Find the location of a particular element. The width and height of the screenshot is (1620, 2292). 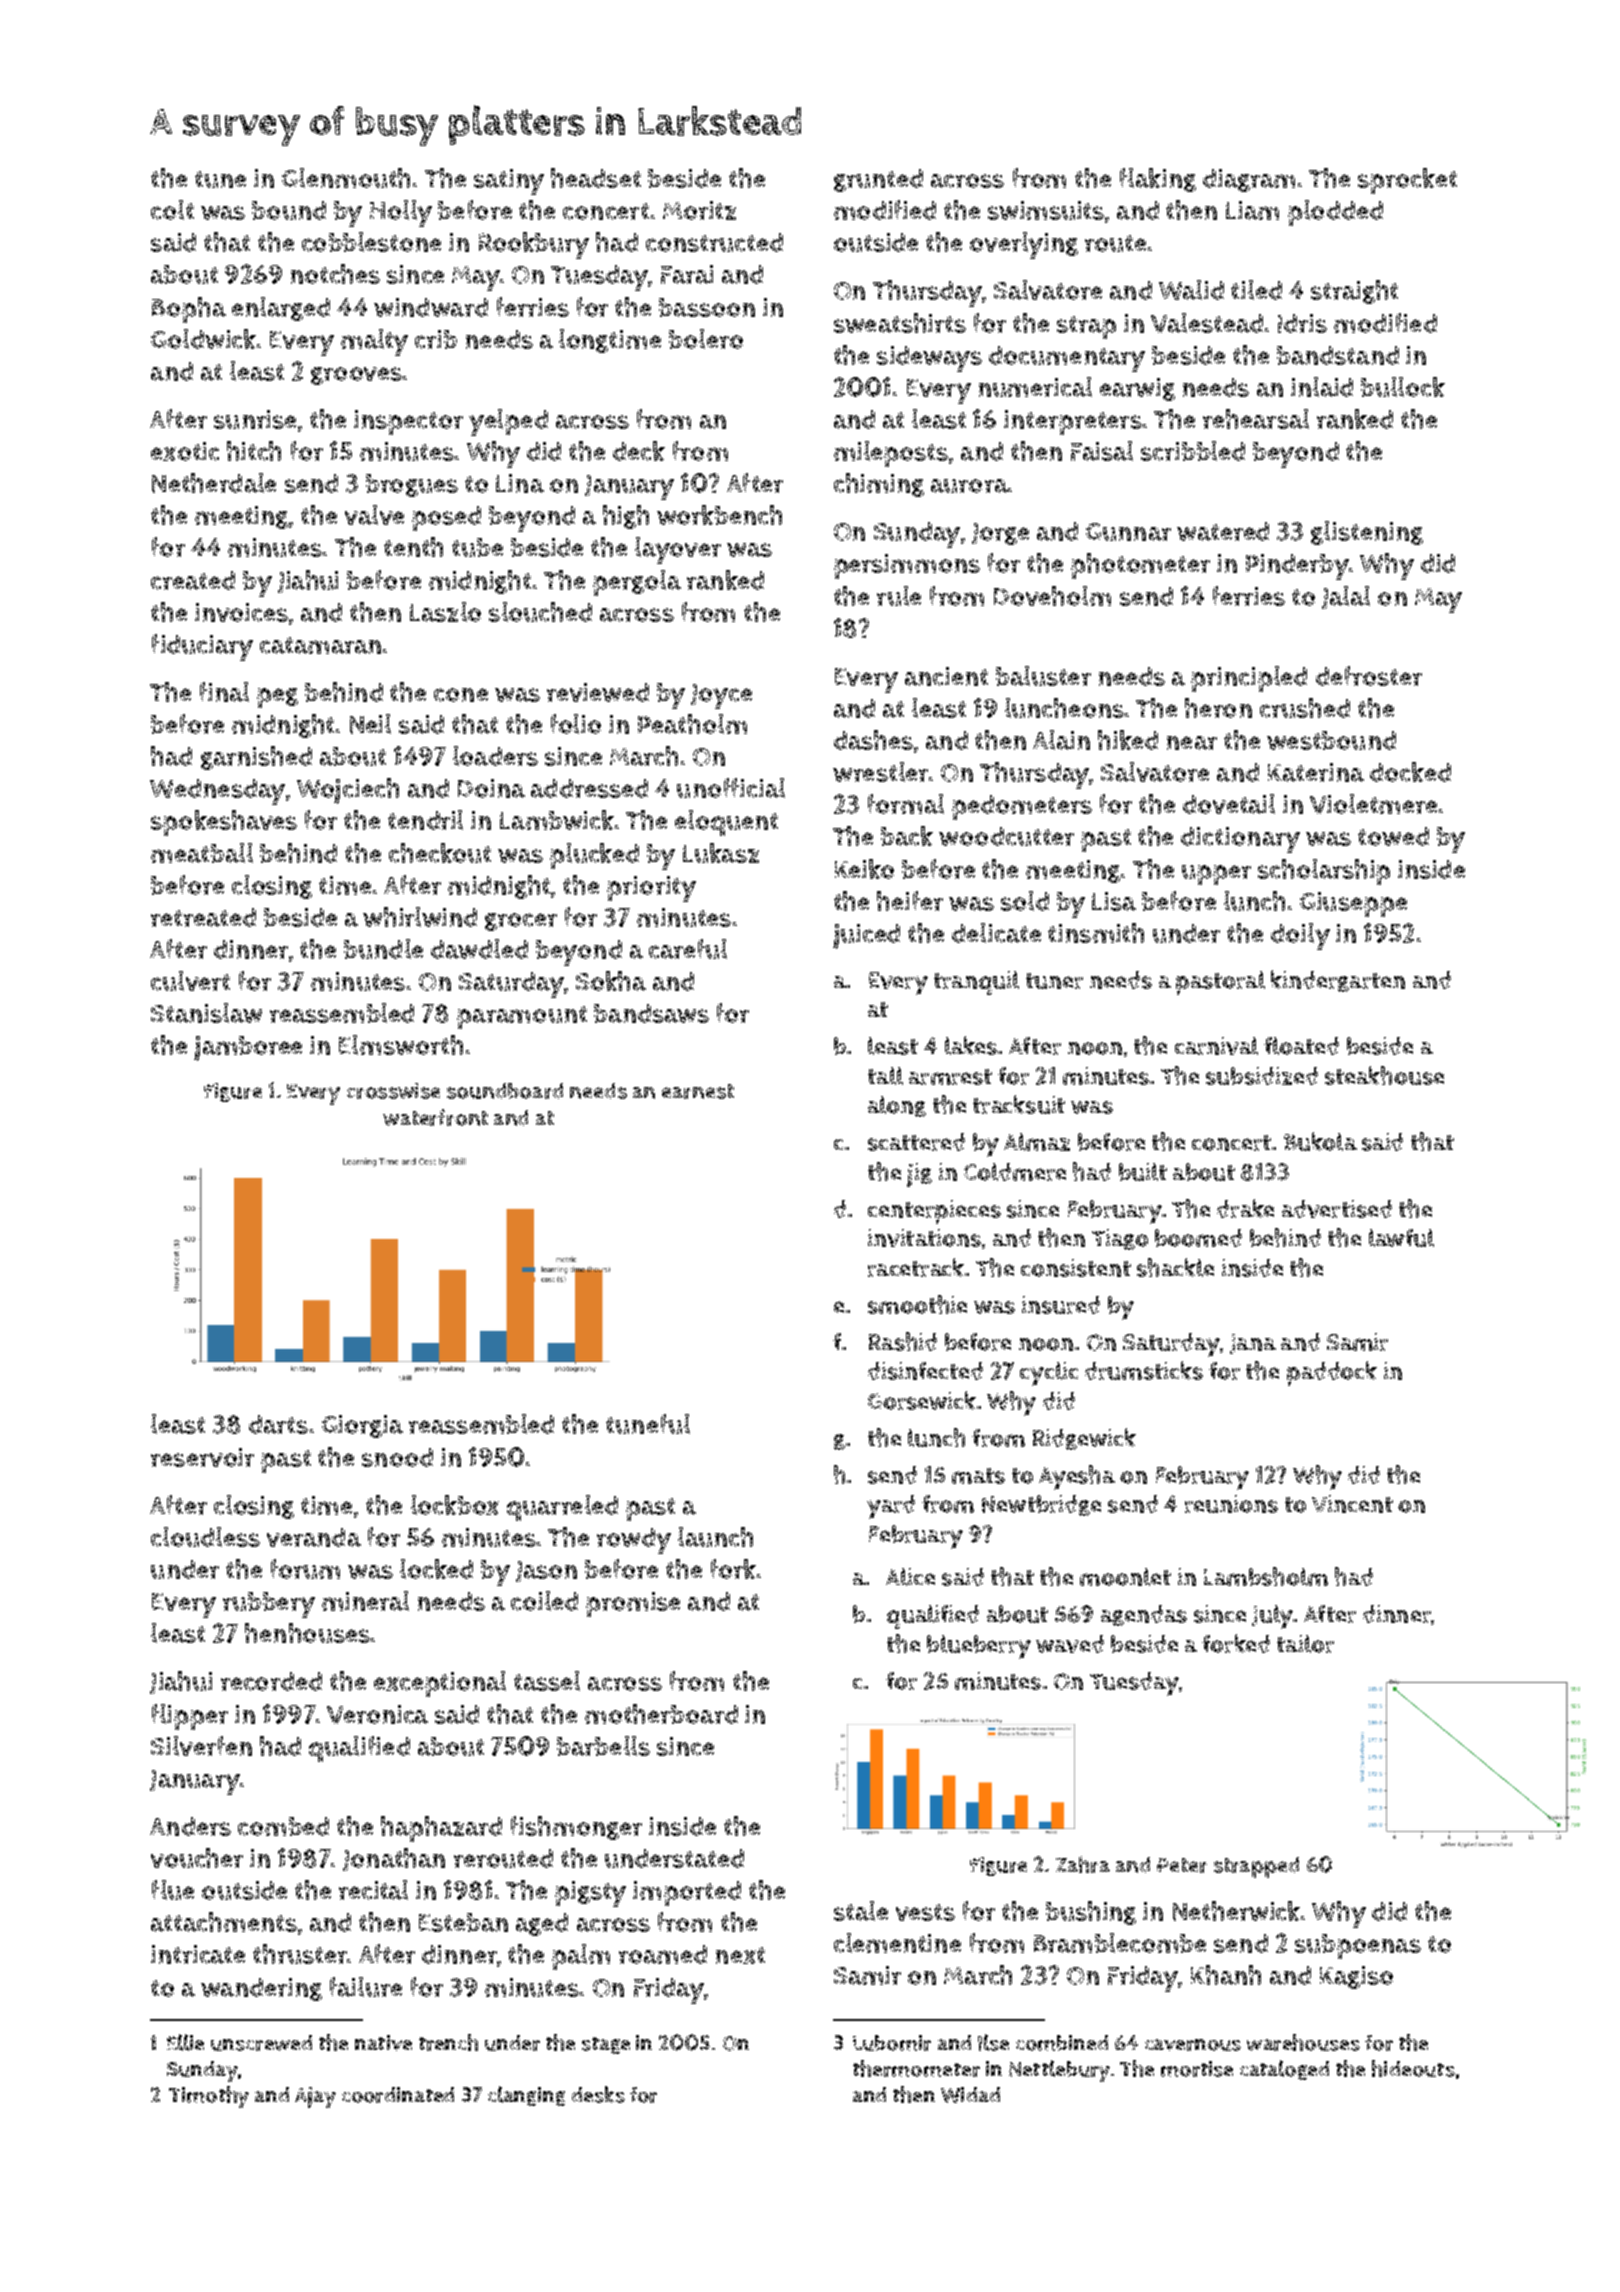

flaking is located at coordinates (1158, 180).
